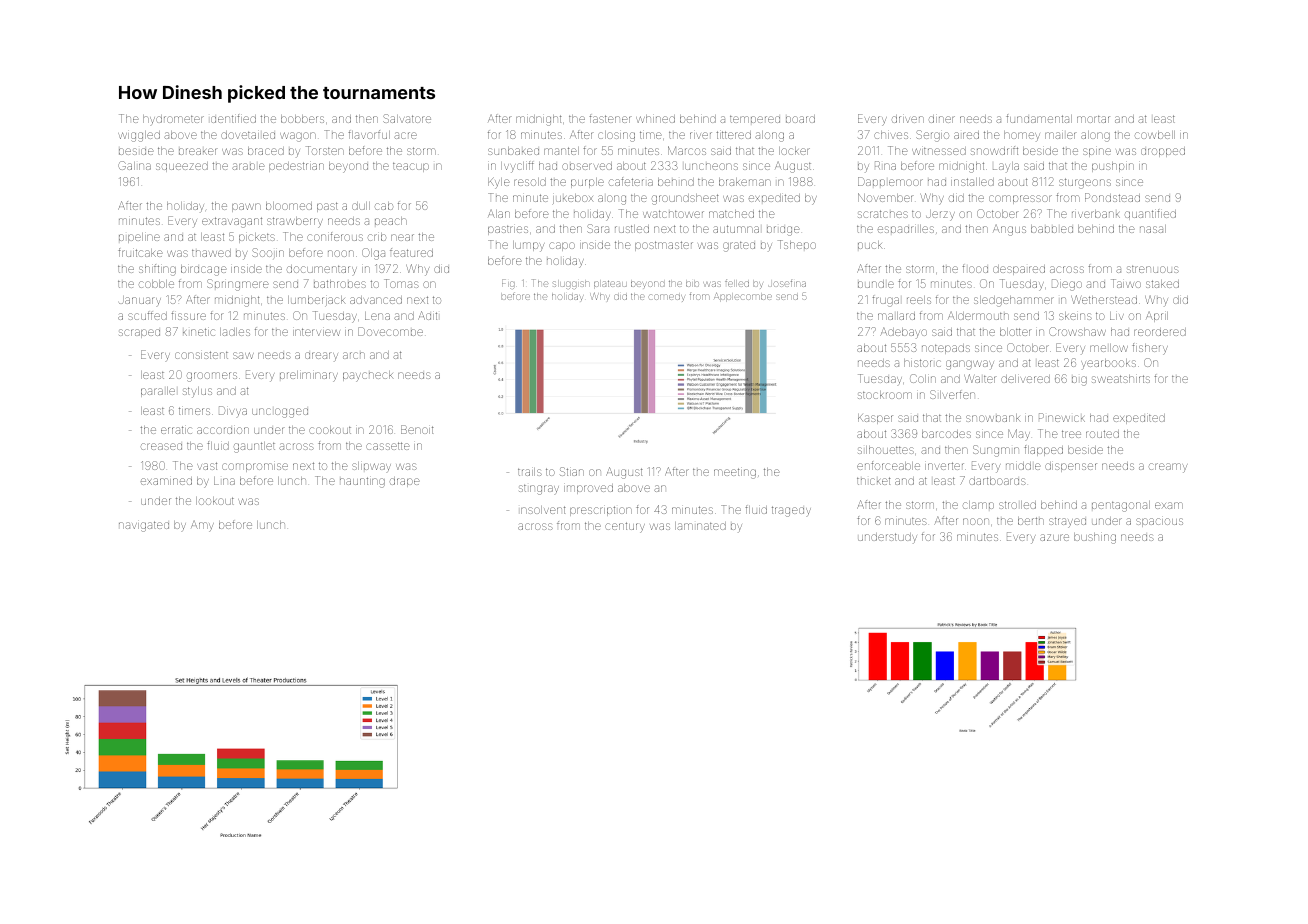 This page has height=924, width=1308. I want to click on Benoit, so click(417, 429).
